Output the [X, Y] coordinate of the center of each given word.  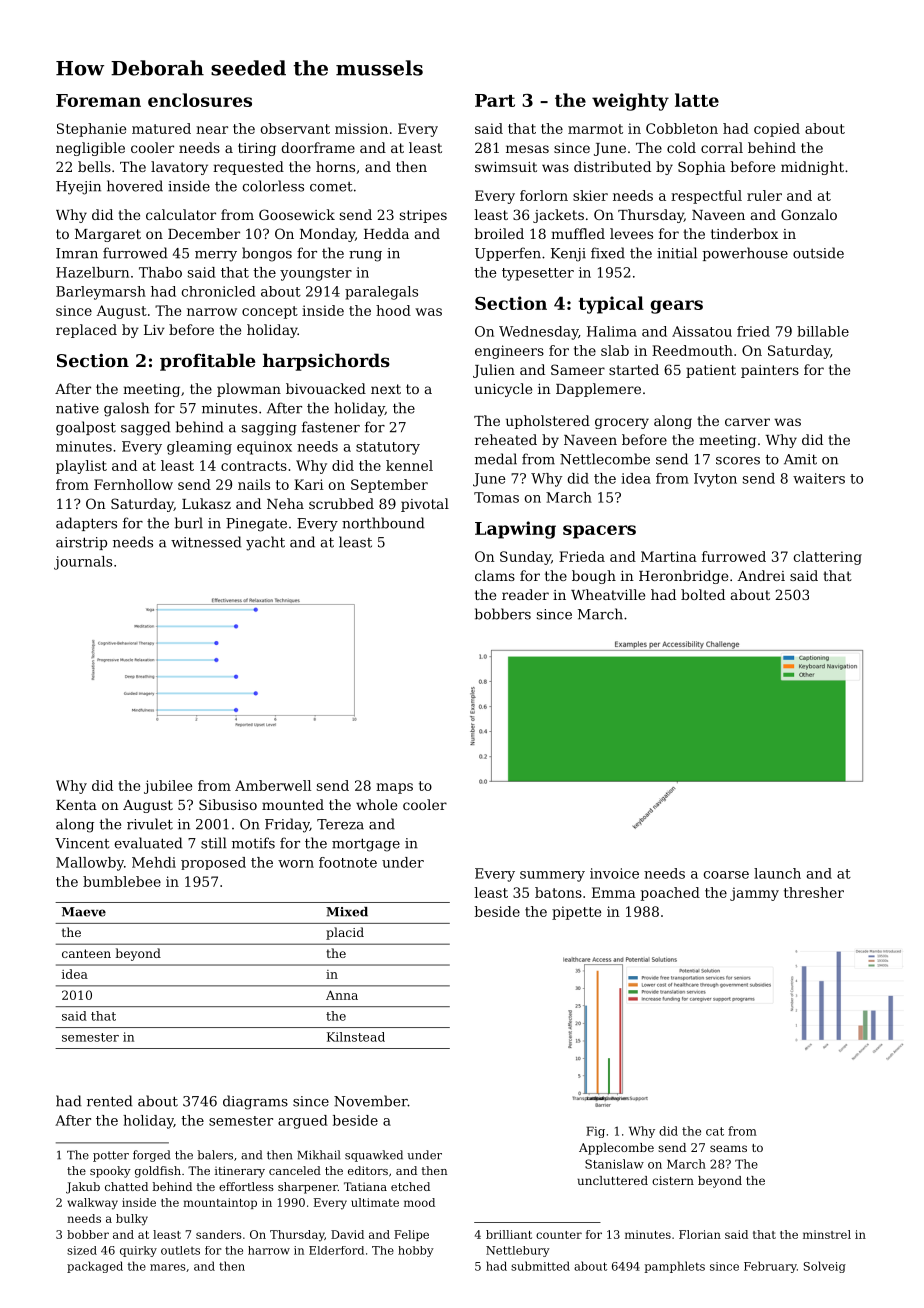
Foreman [98, 100]
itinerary [240, 1172]
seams [728, 1148]
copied [777, 130]
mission [361, 128]
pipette [576, 913]
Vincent [82, 843]
